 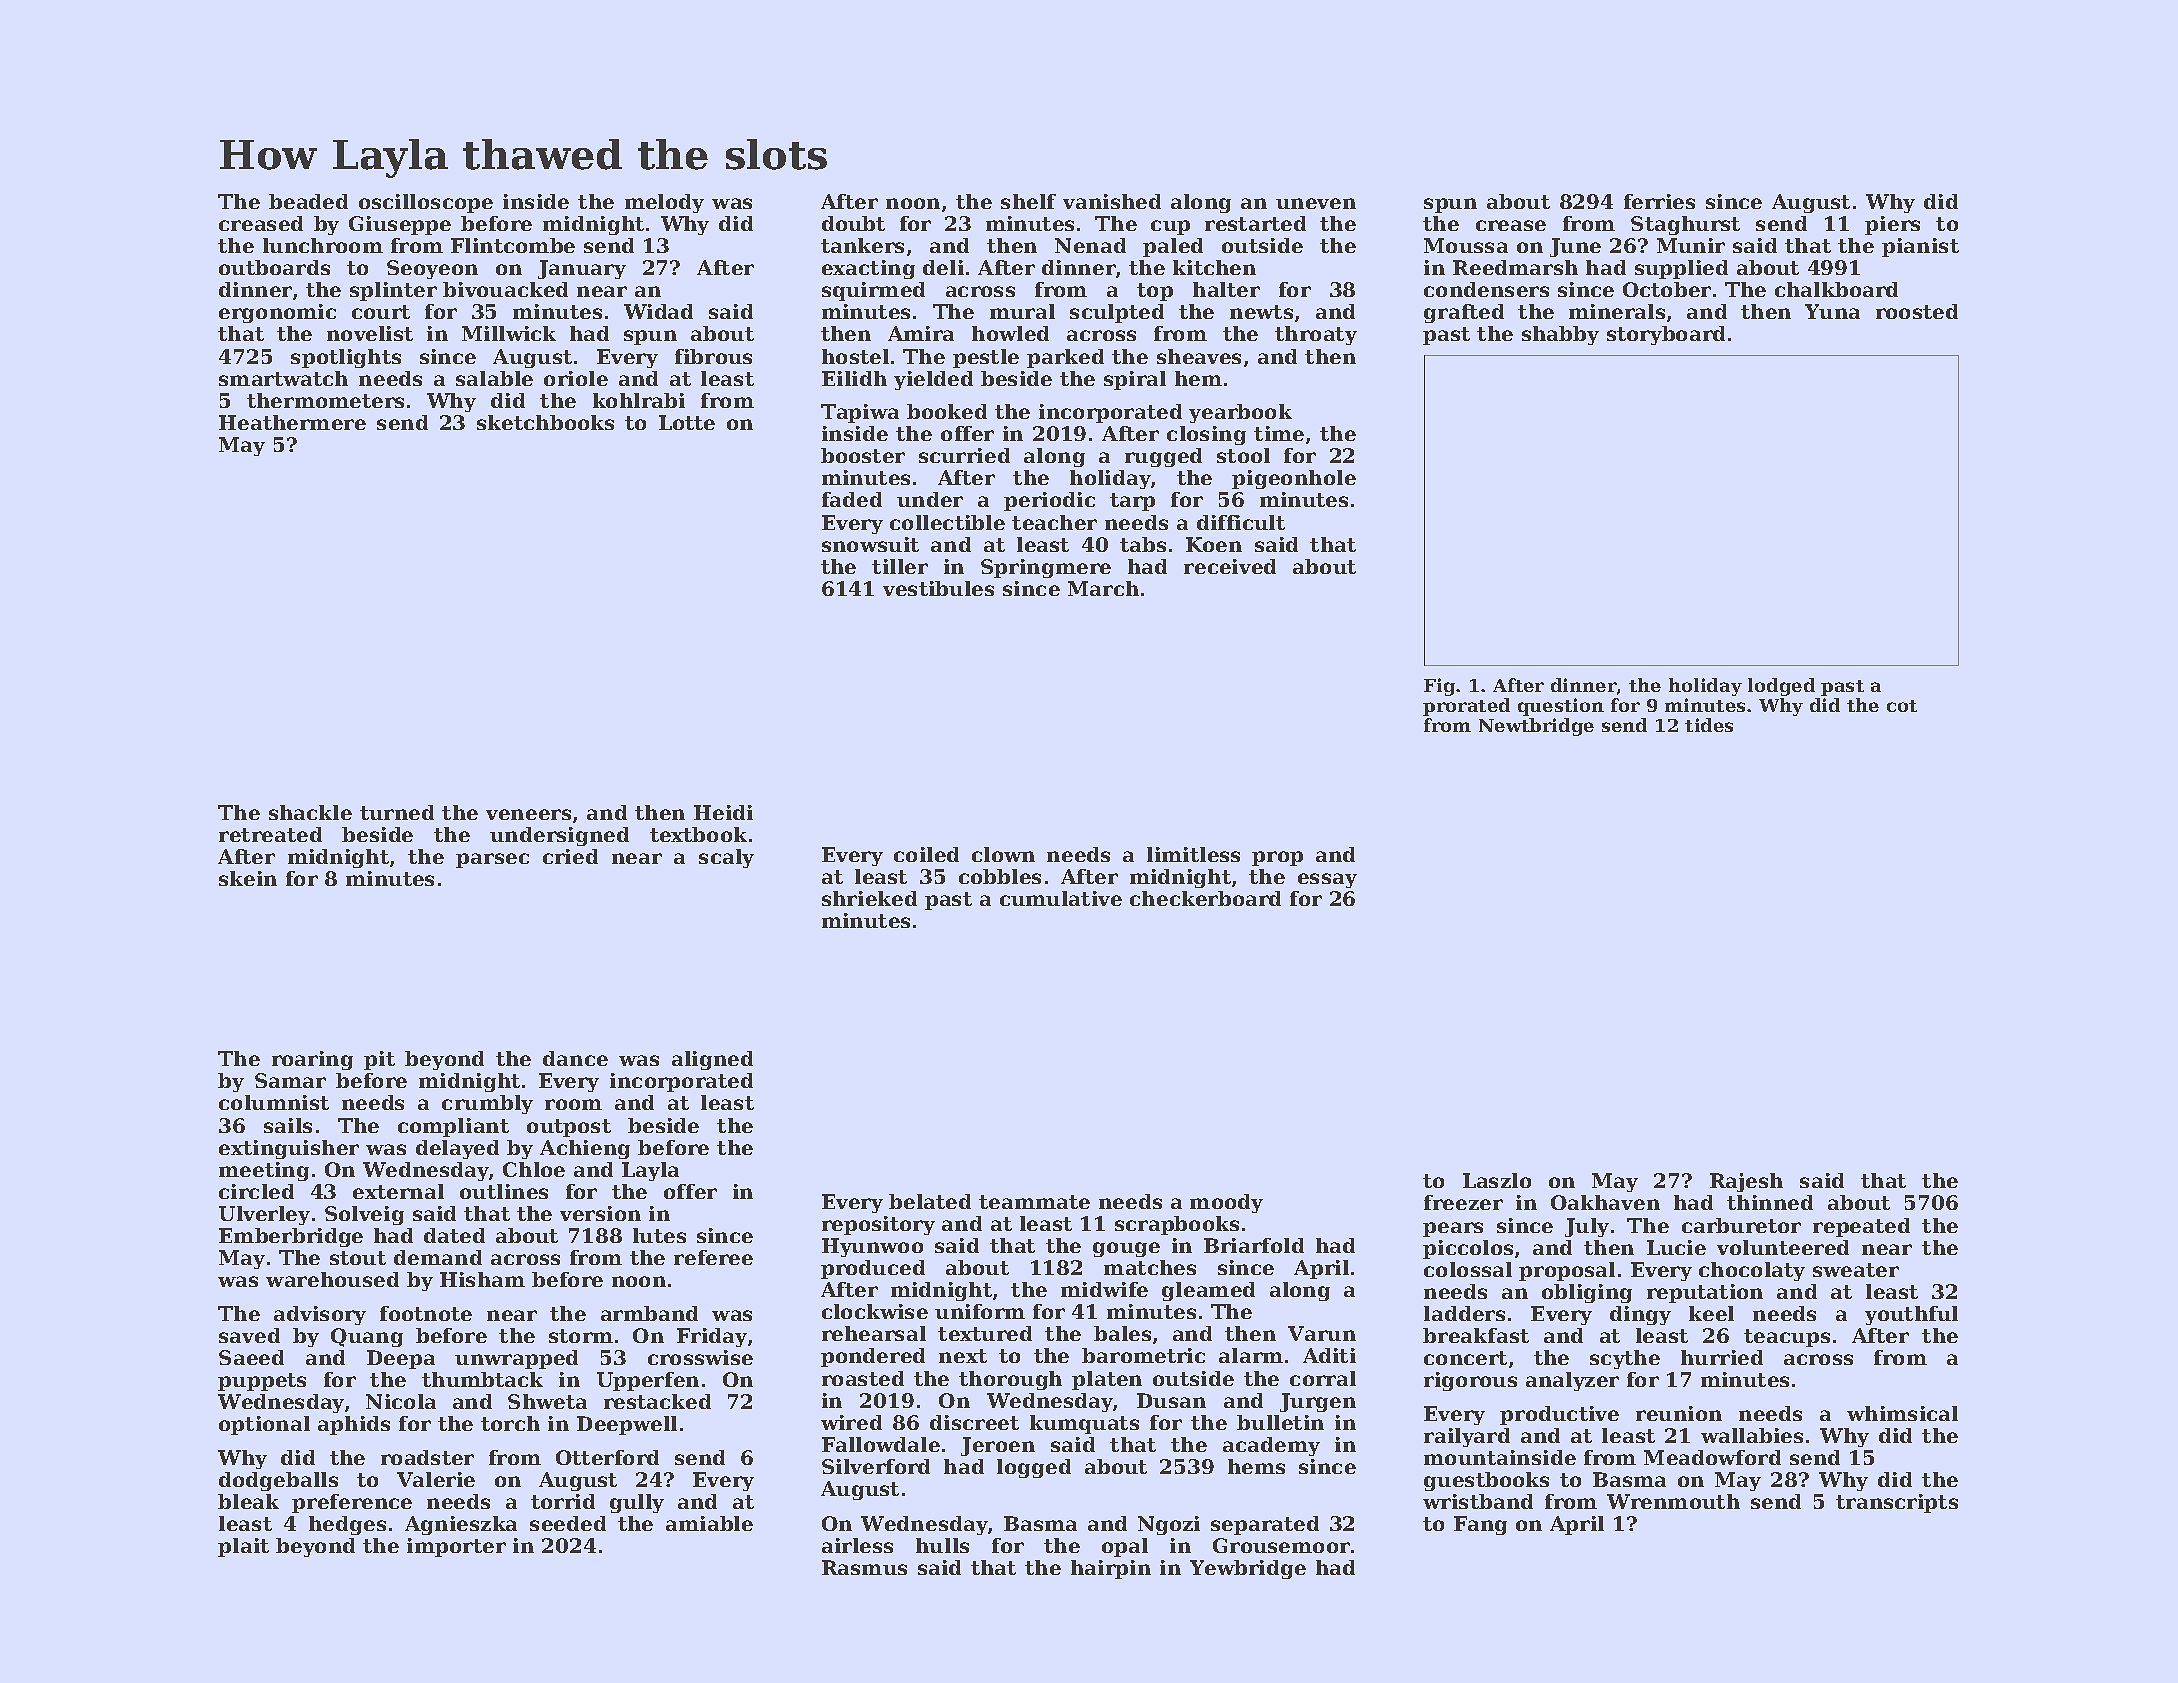 What do you see at coordinates (1902, 706) in the screenshot?
I see `cot` at bounding box center [1902, 706].
